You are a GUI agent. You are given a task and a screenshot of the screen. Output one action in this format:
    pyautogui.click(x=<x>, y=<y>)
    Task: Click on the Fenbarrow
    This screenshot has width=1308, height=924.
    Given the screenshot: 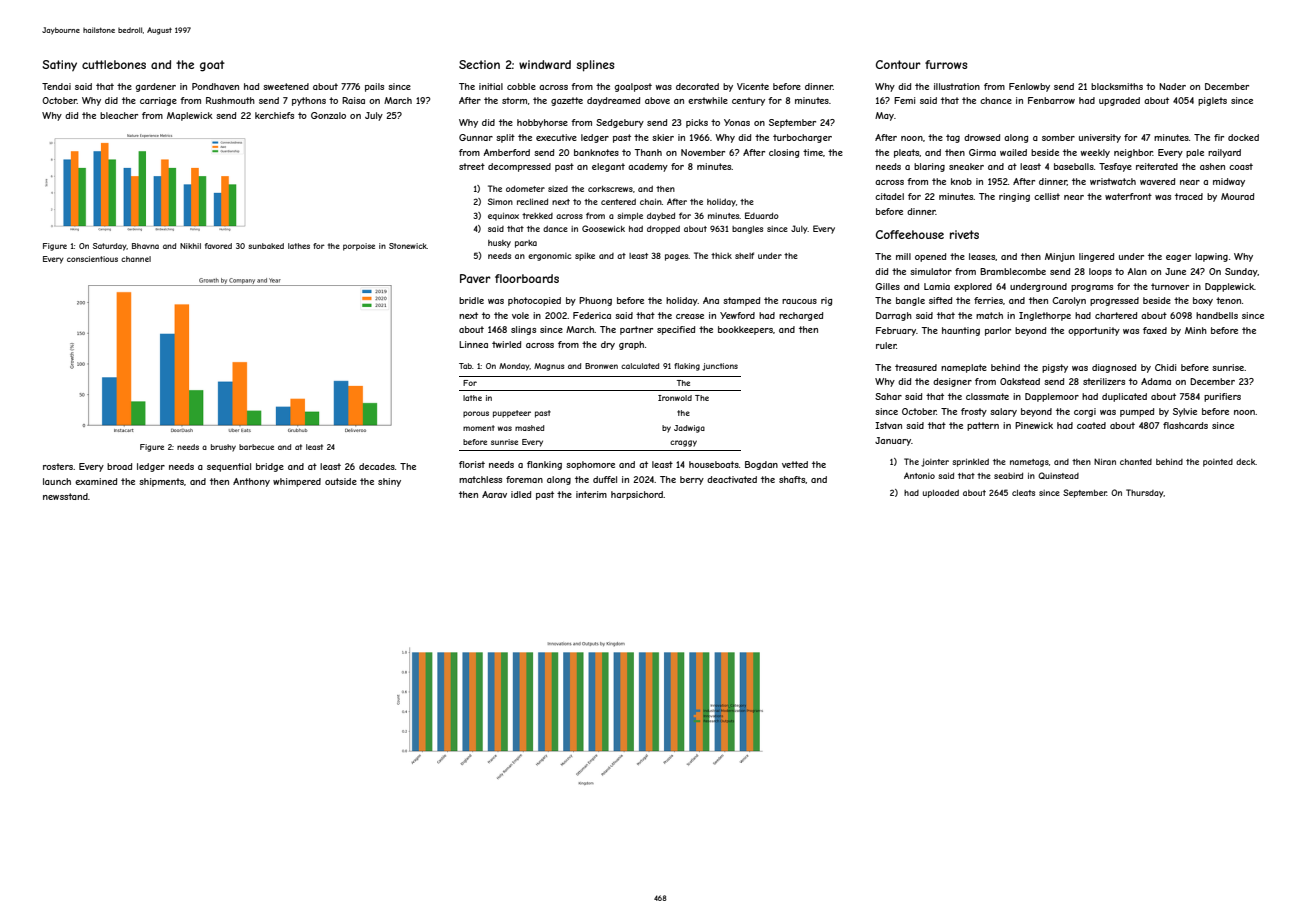 What is the action you would take?
    pyautogui.click(x=1051, y=100)
